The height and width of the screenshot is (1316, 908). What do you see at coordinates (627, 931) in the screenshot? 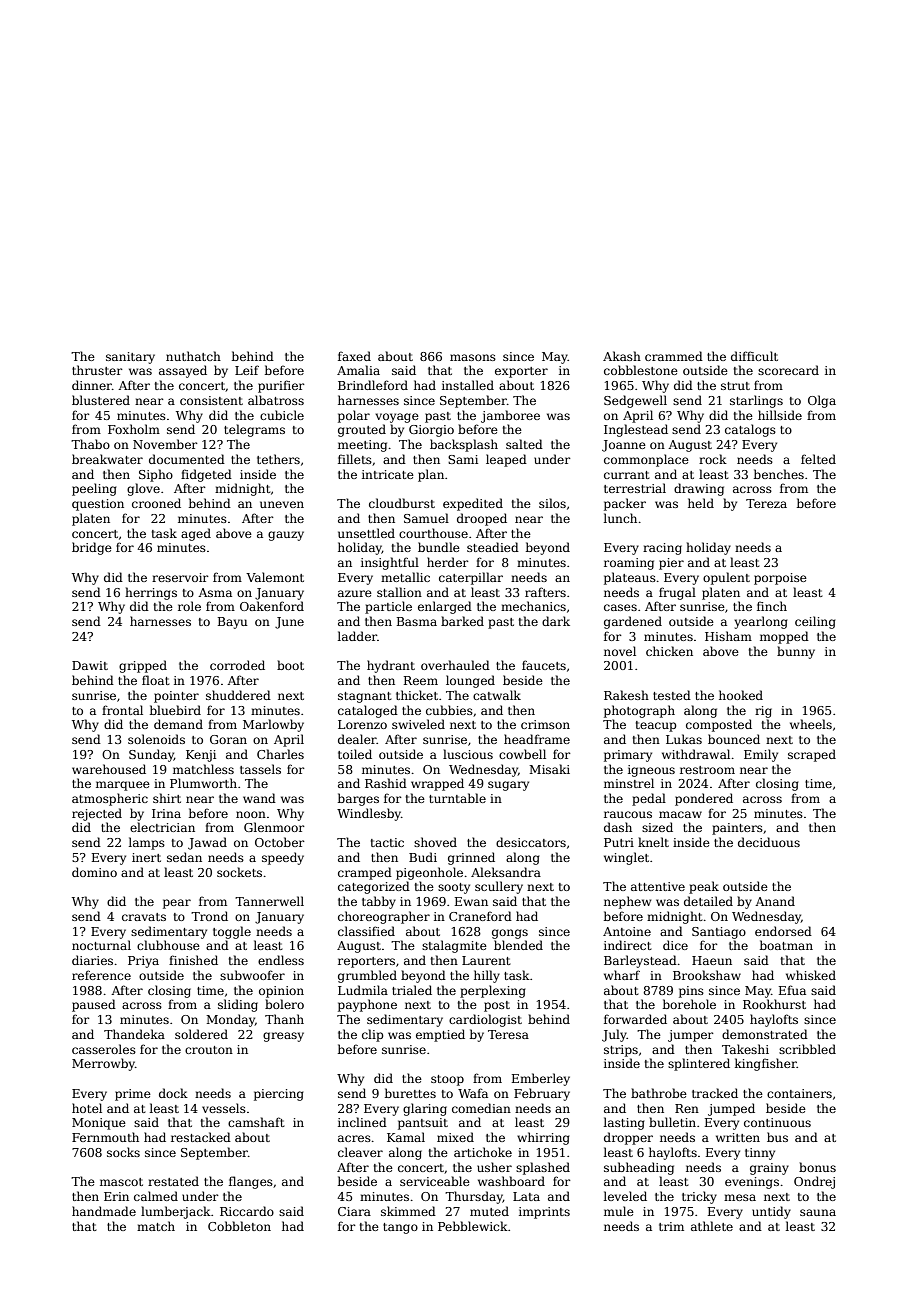
I see `Antoine` at bounding box center [627, 931].
